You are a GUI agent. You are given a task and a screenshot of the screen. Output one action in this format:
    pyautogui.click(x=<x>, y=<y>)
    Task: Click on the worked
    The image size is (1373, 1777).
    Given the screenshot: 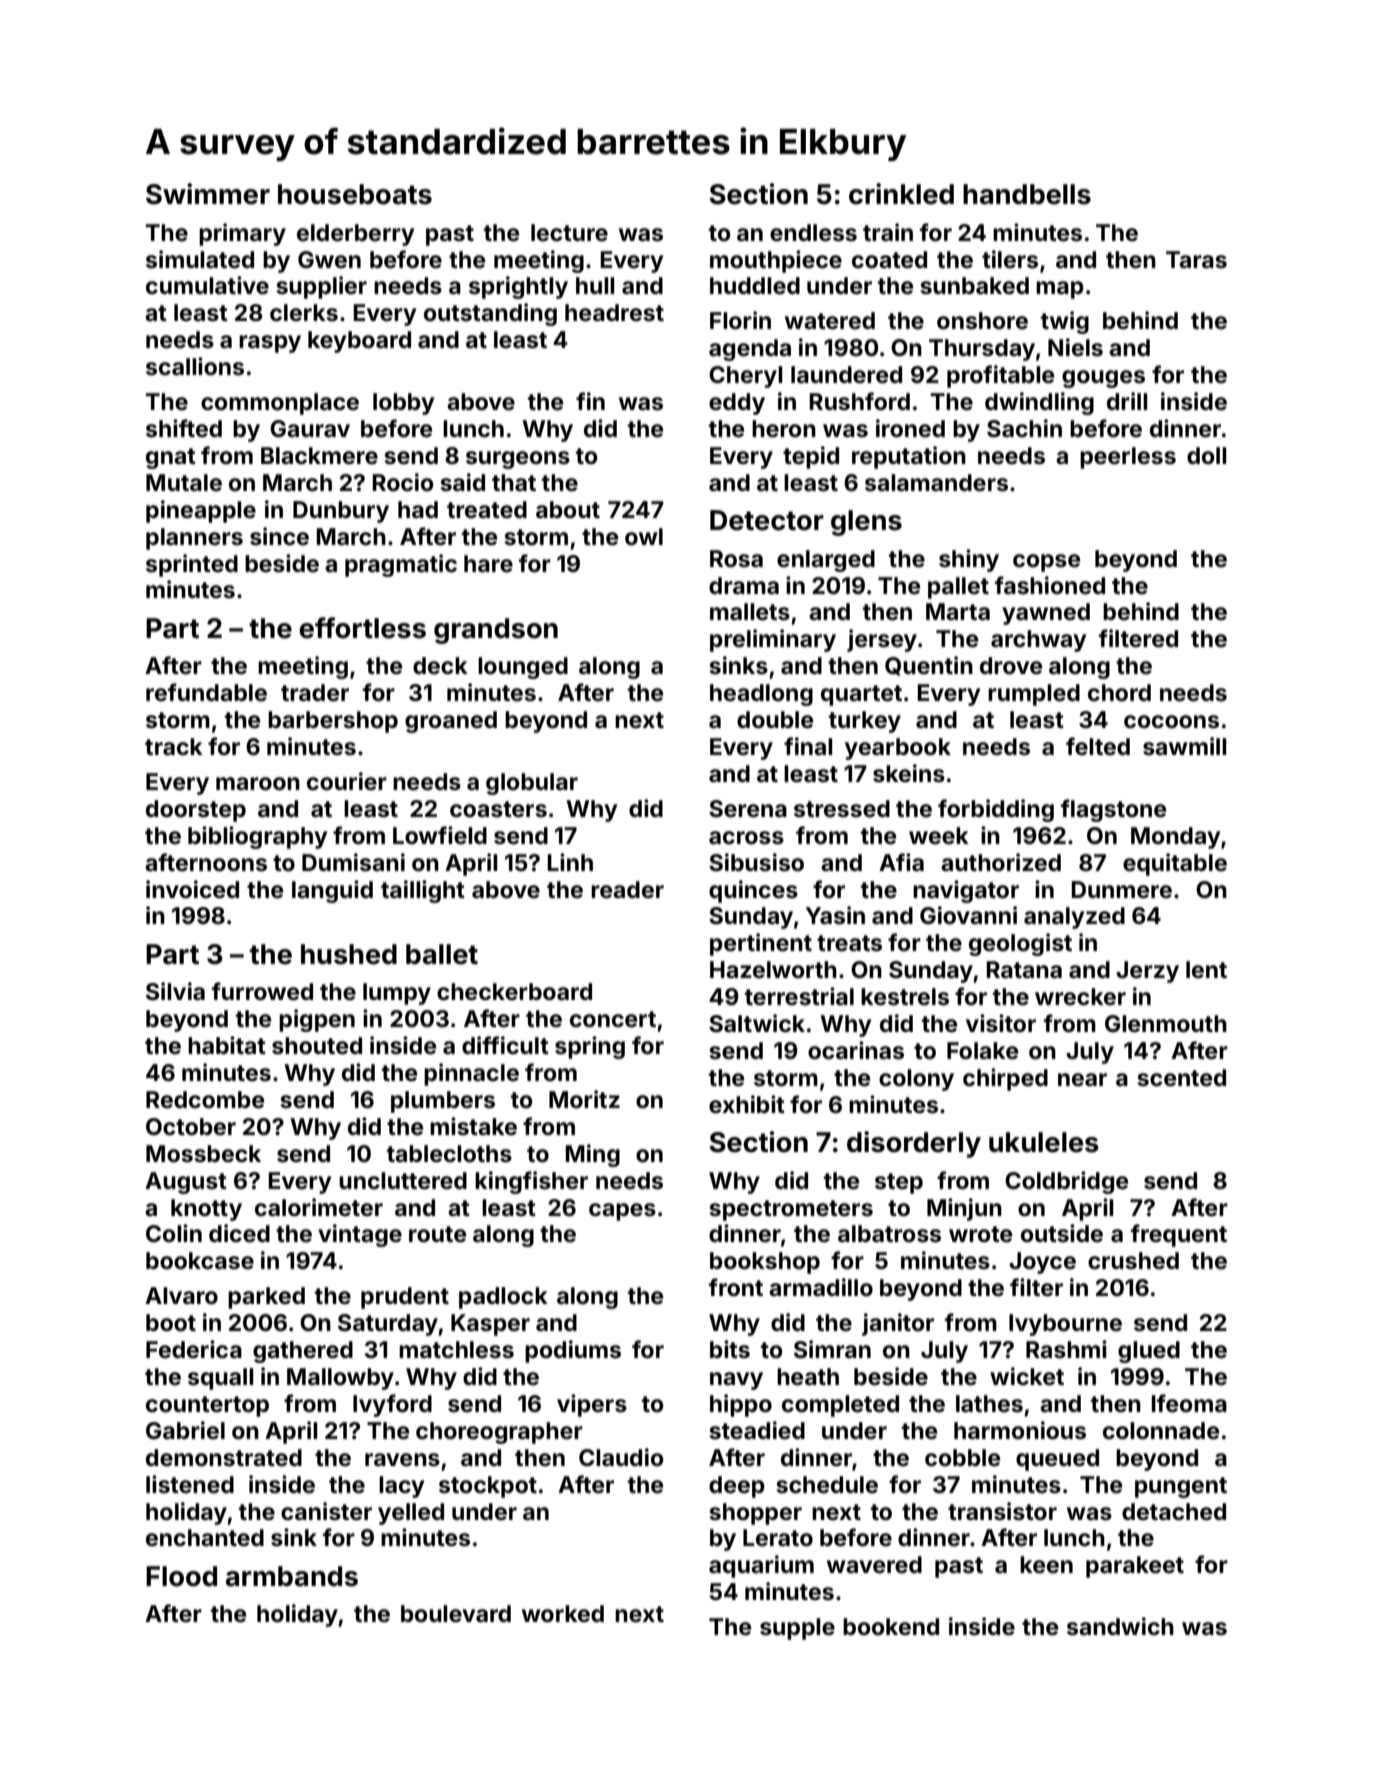 What is the action you would take?
    pyautogui.click(x=563, y=1614)
